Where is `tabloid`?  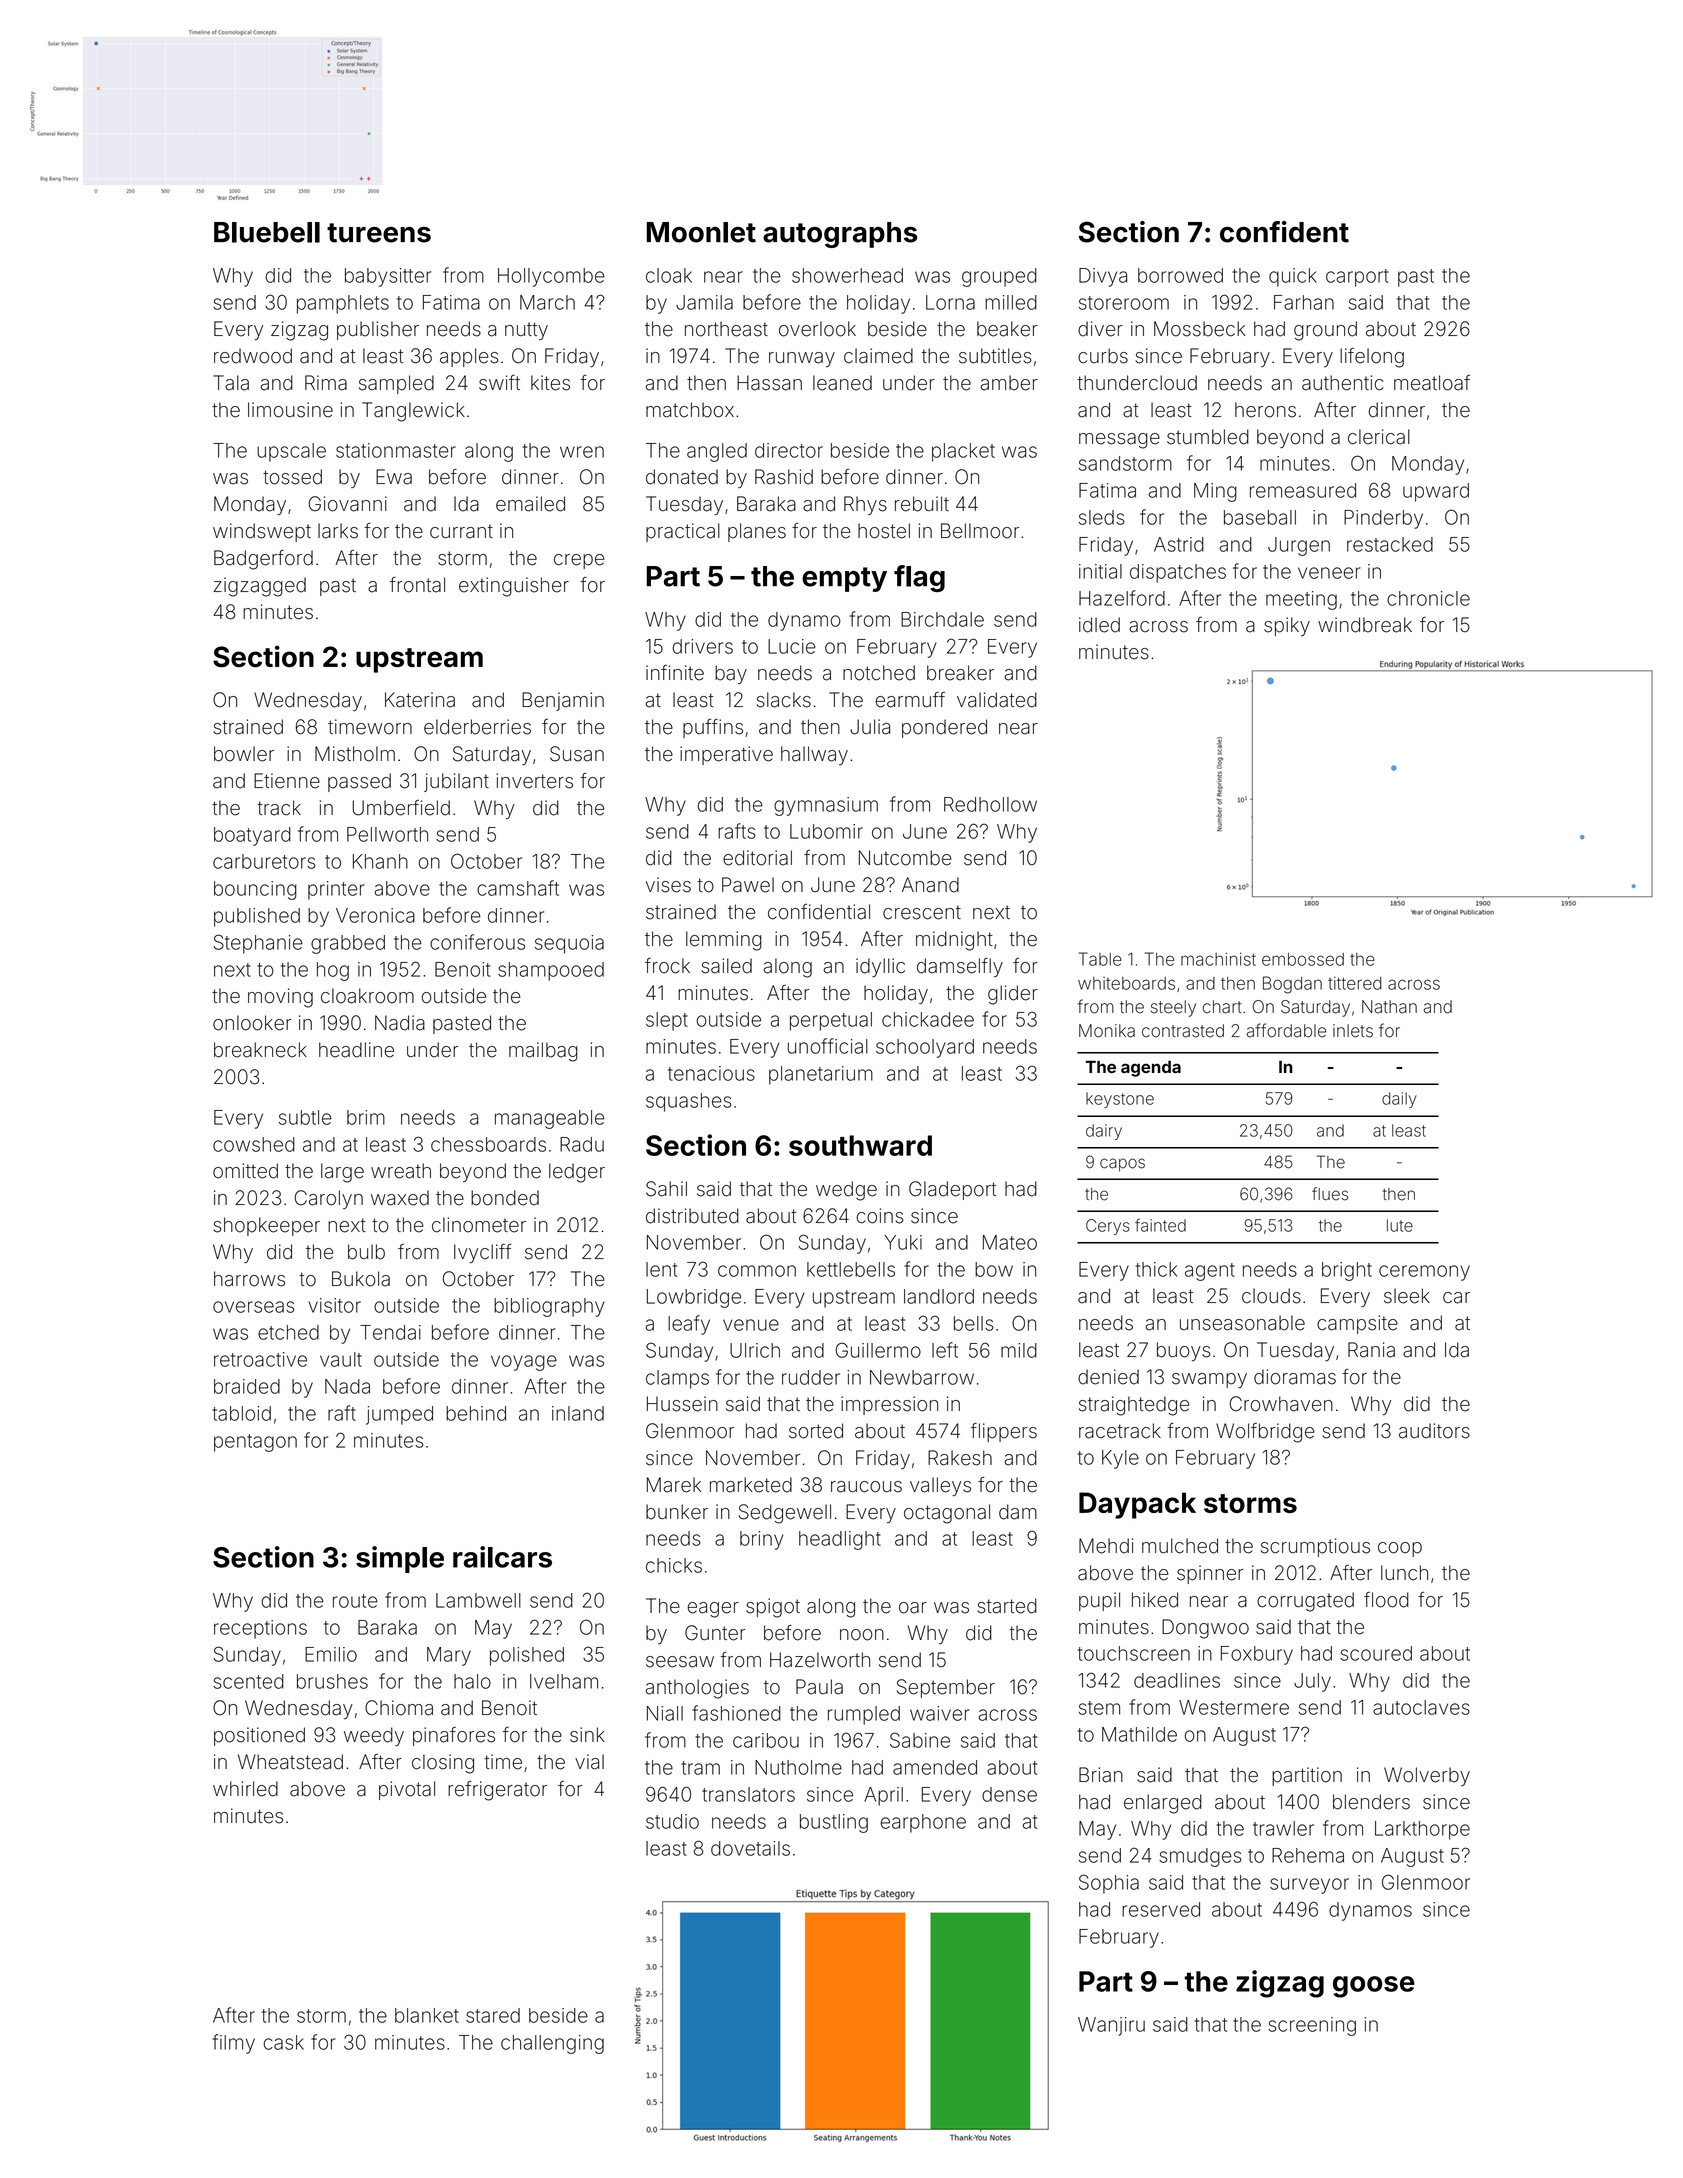 tabloid is located at coordinates (241, 1413).
